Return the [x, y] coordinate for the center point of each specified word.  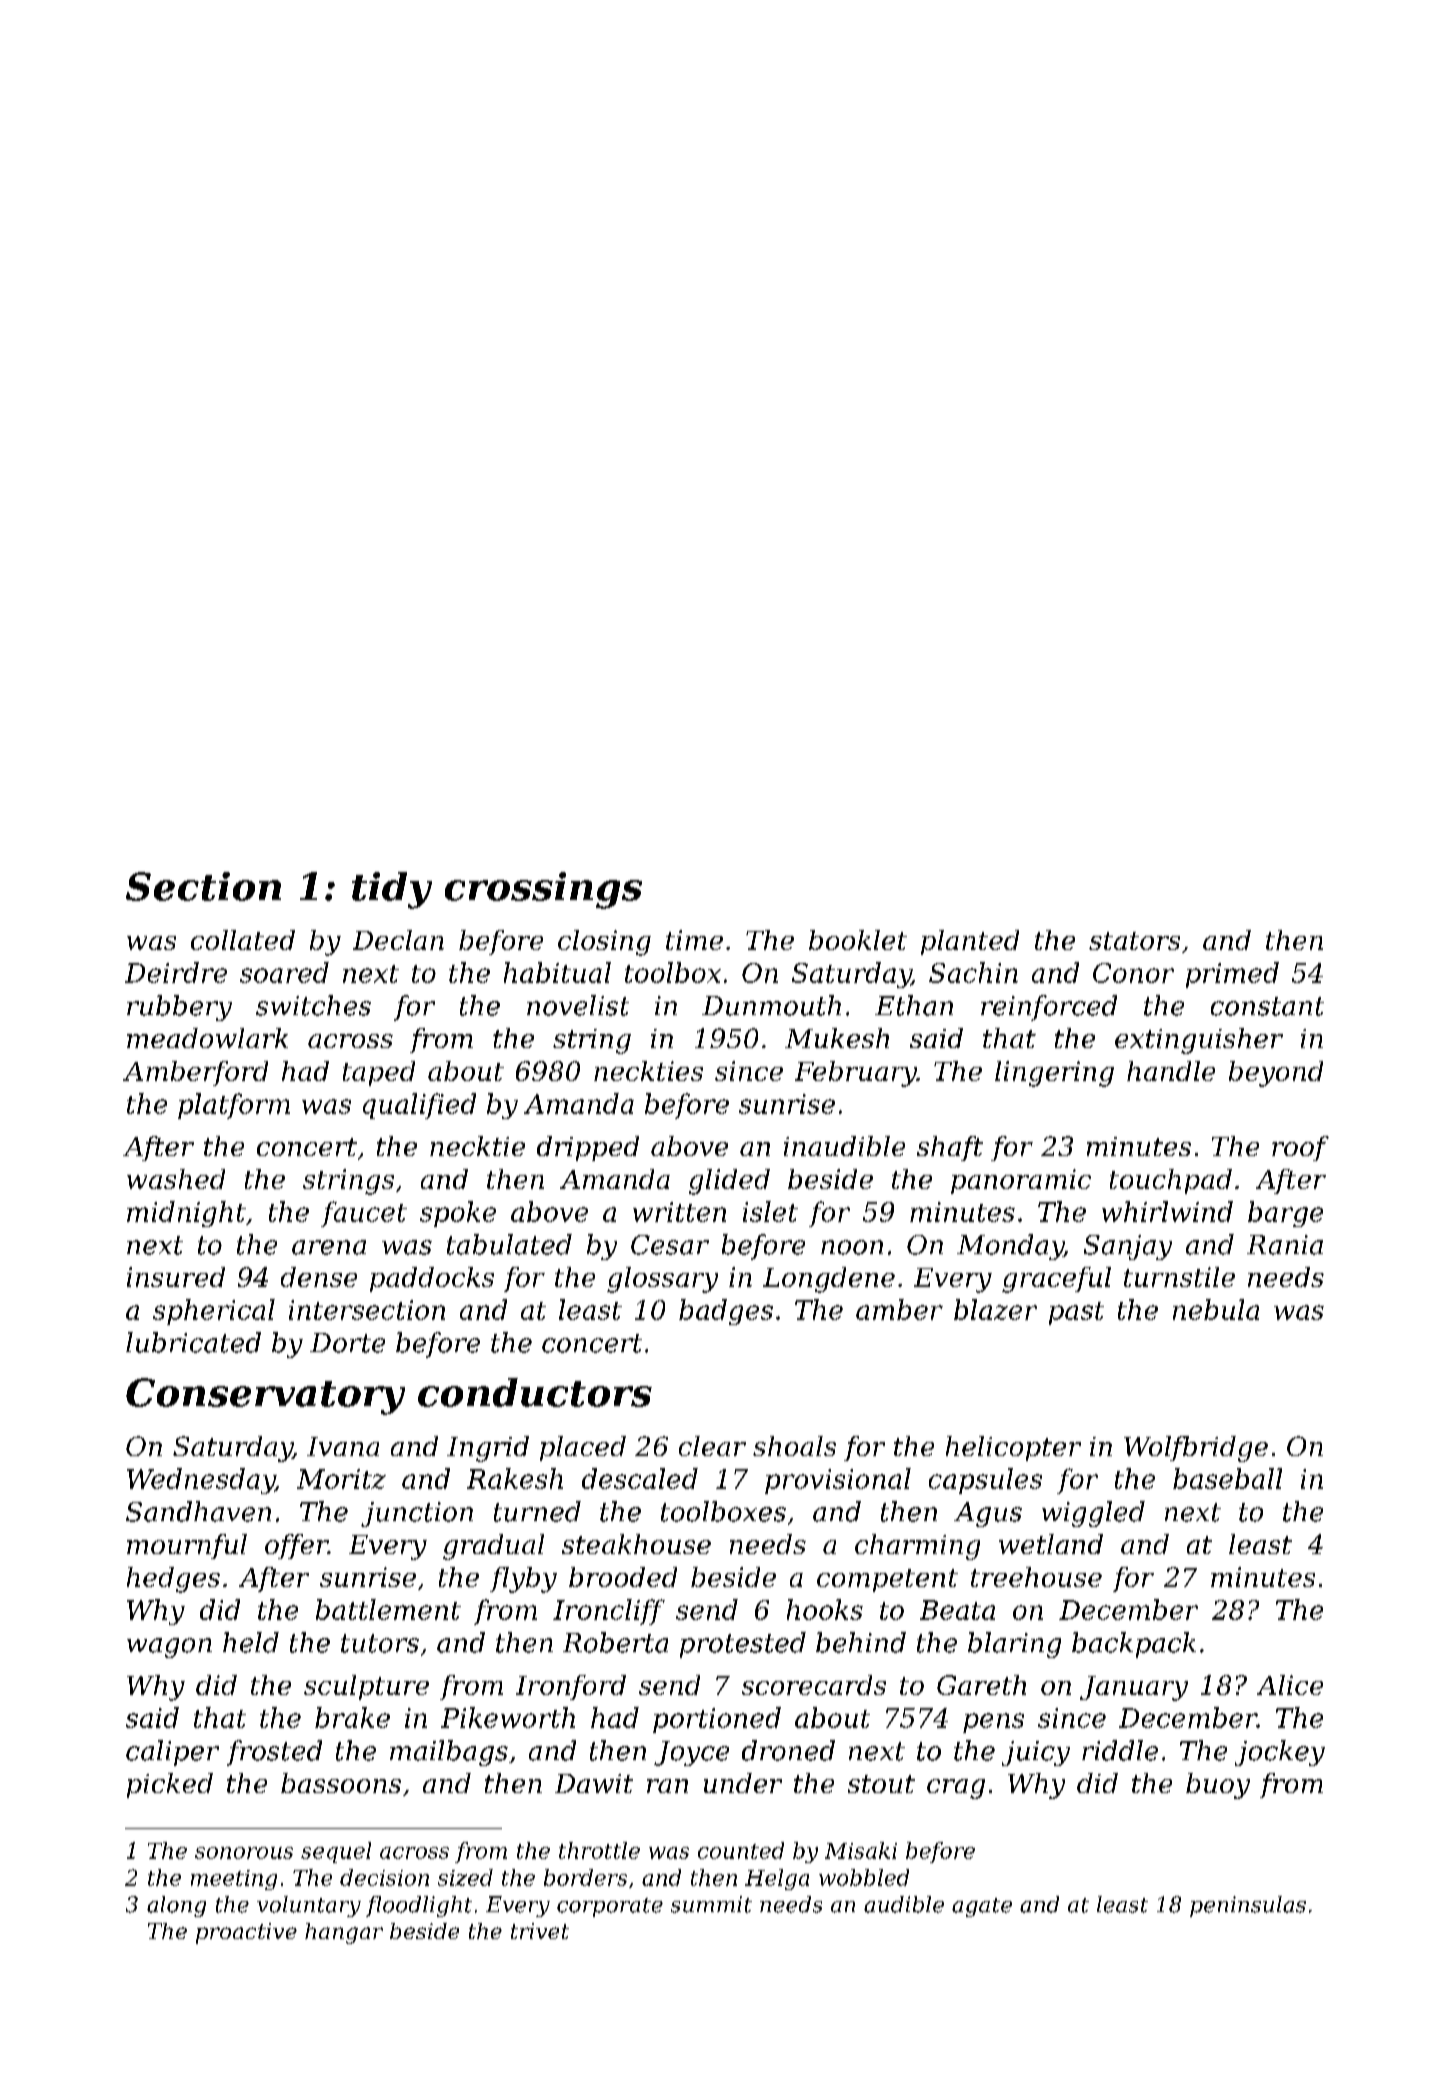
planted [970, 942]
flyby [523, 1580]
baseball [1227, 1478]
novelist [578, 1005]
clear [712, 1446]
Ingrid [488, 1449]
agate [982, 1907]
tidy [392, 890]
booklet [858, 940]
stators [1134, 941]
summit [711, 1904]
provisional [838, 1481]
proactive [246, 1933]
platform [234, 1106]
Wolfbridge [1196, 1449]
